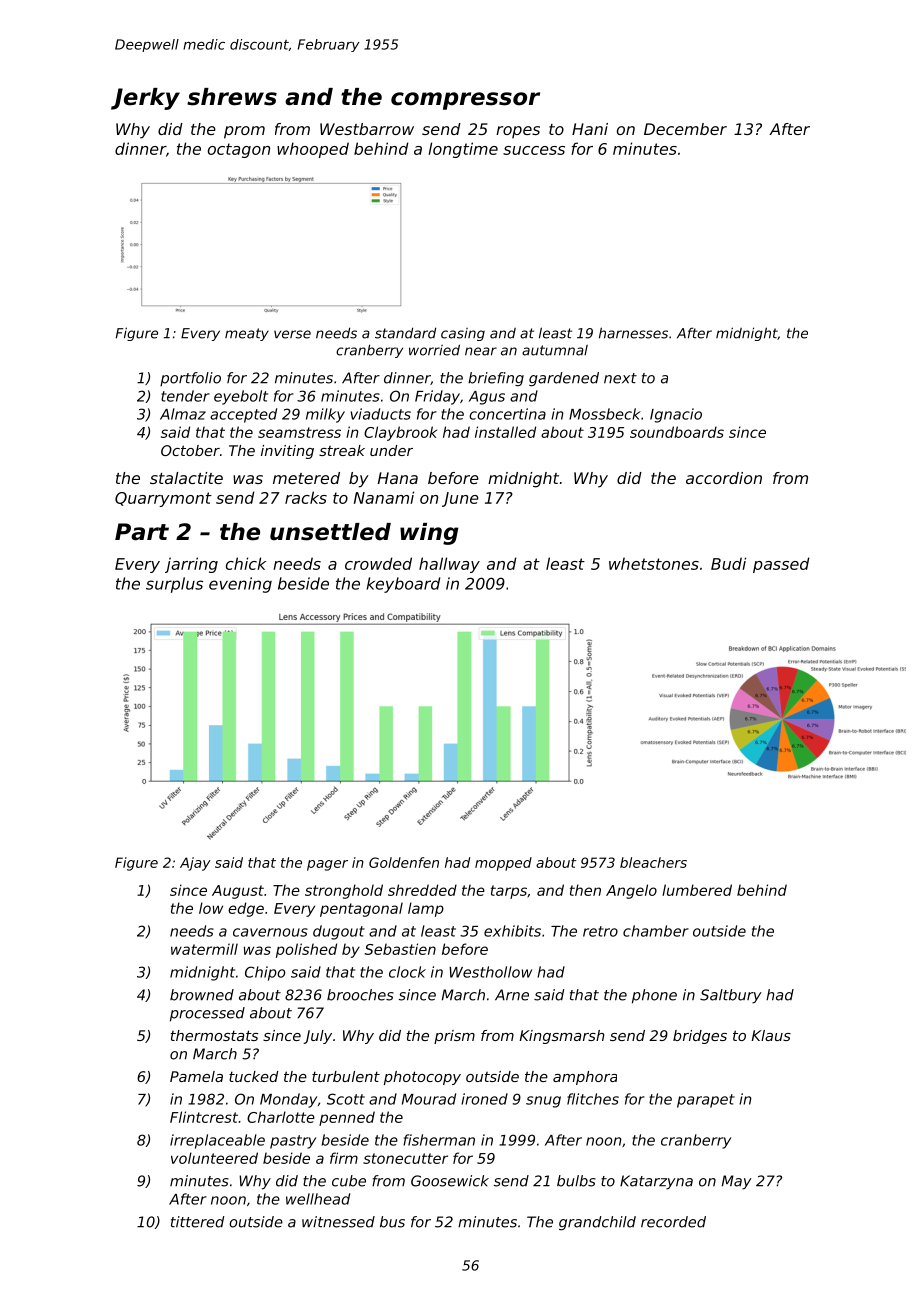  What do you see at coordinates (590, 129) in the image?
I see `Hani` at bounding box center [590, 129].
